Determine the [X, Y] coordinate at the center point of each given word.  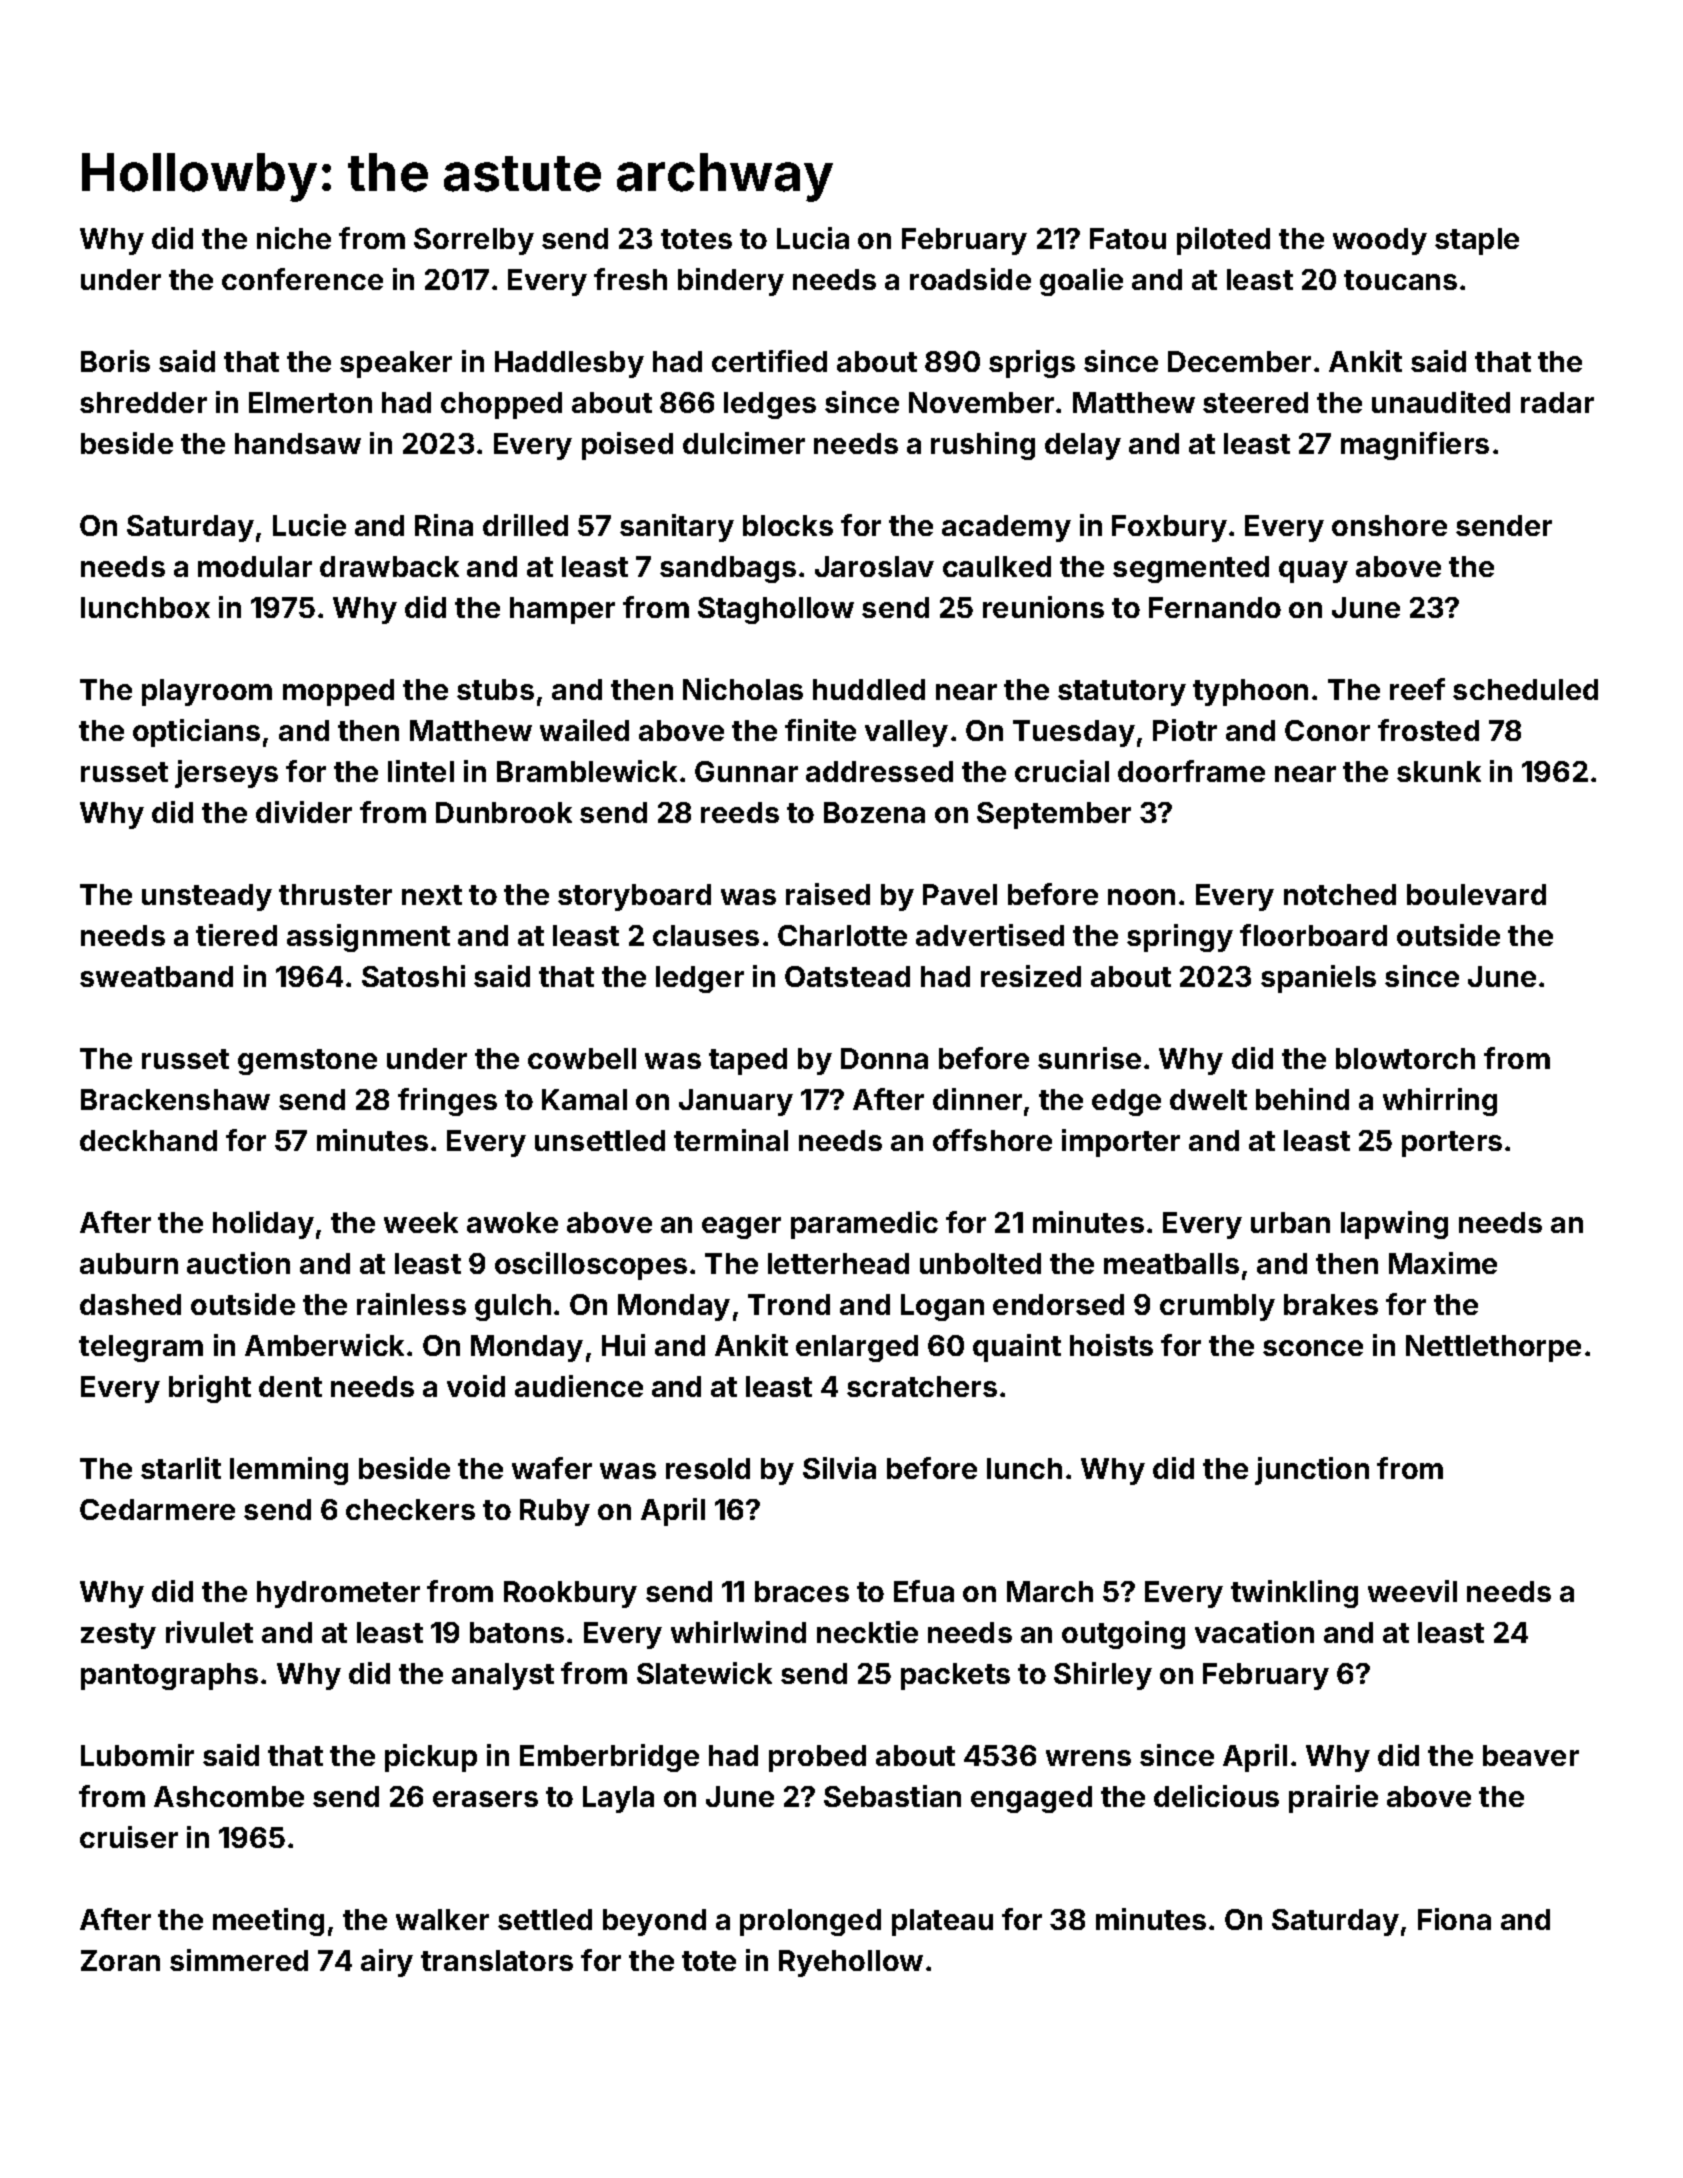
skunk [1439, 771]
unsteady [207, 897]
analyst [503, 1676]
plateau [942, 1922]
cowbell [582, 1058]
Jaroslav [874, 566]
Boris [115, 361]
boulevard [1476, 894]
